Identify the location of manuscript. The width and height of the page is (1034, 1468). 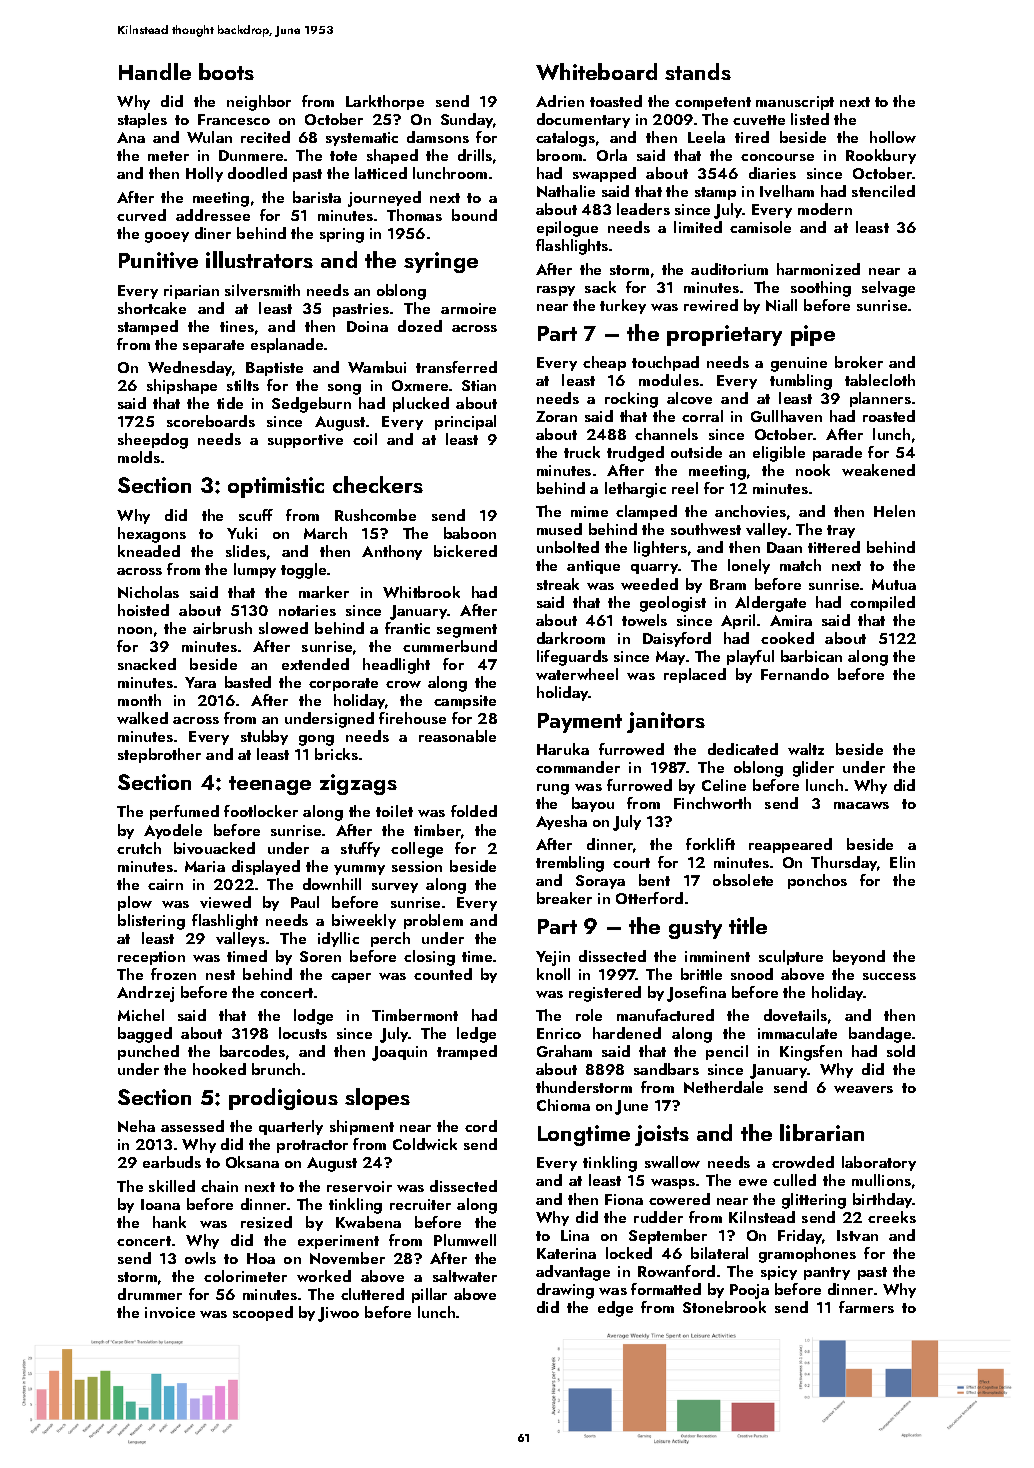
(795, 103).
